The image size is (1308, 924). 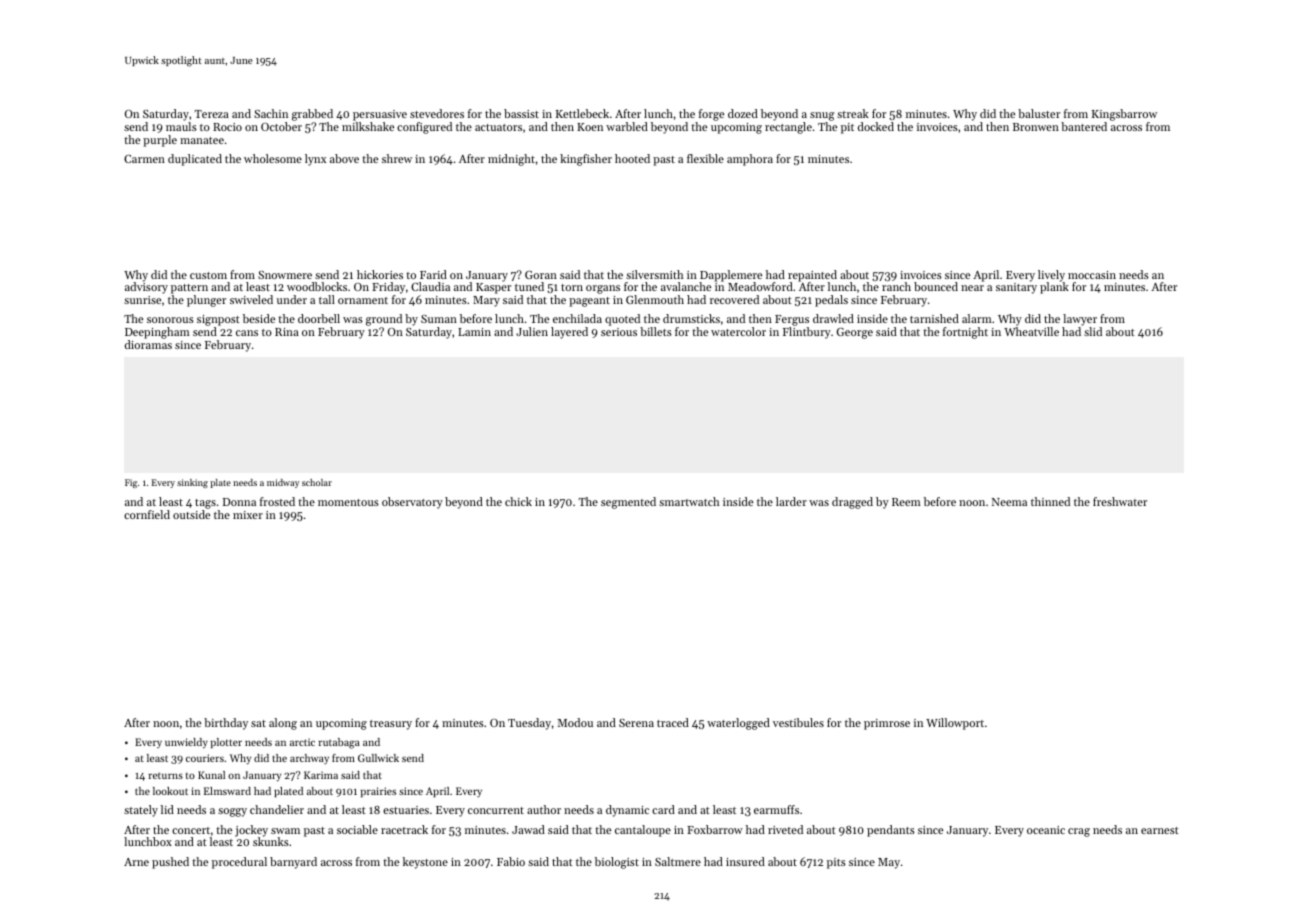 I want to click on treasury, so click(x=391, y=725).
